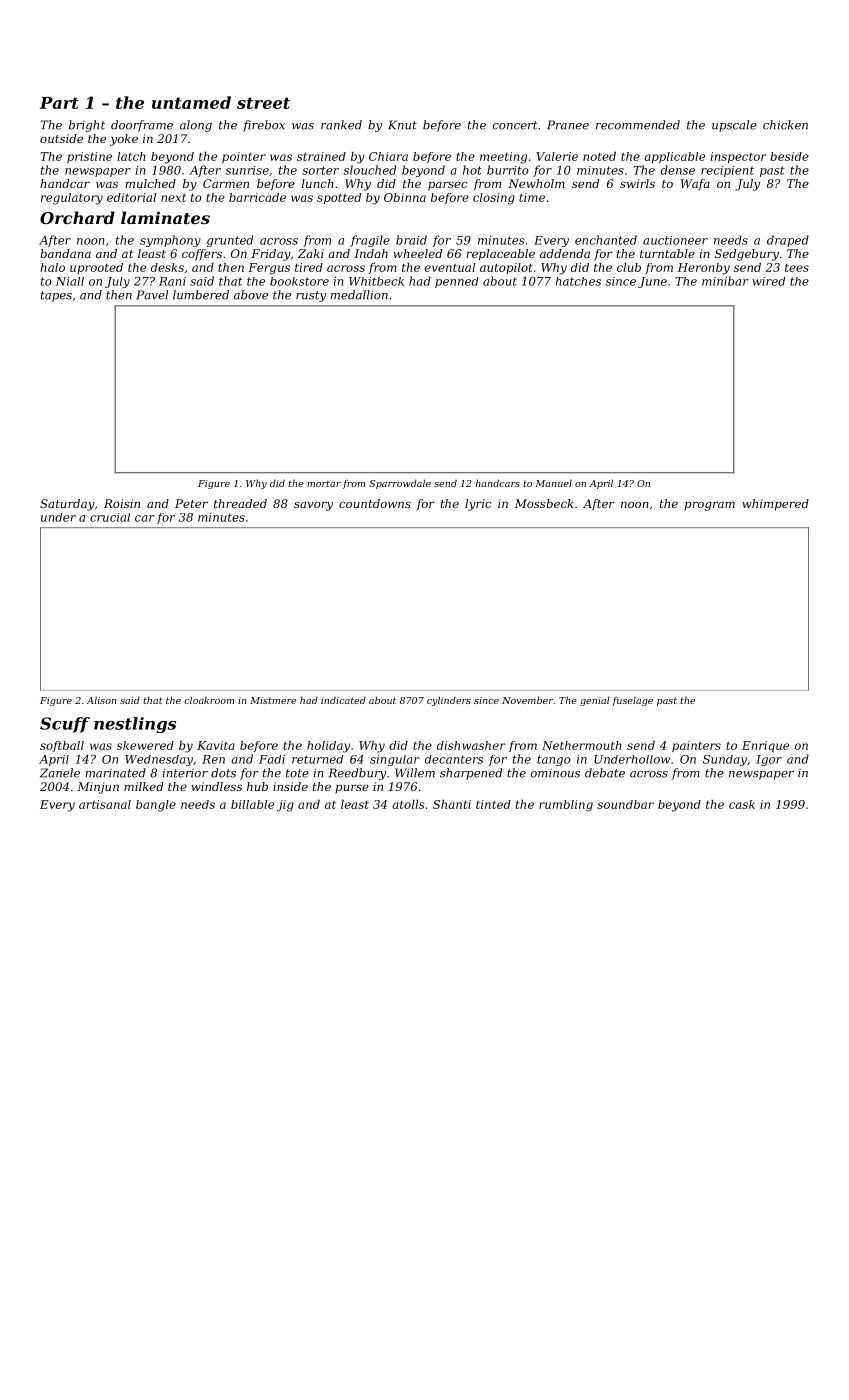  I want to click on Alison, so click(102, 700).
